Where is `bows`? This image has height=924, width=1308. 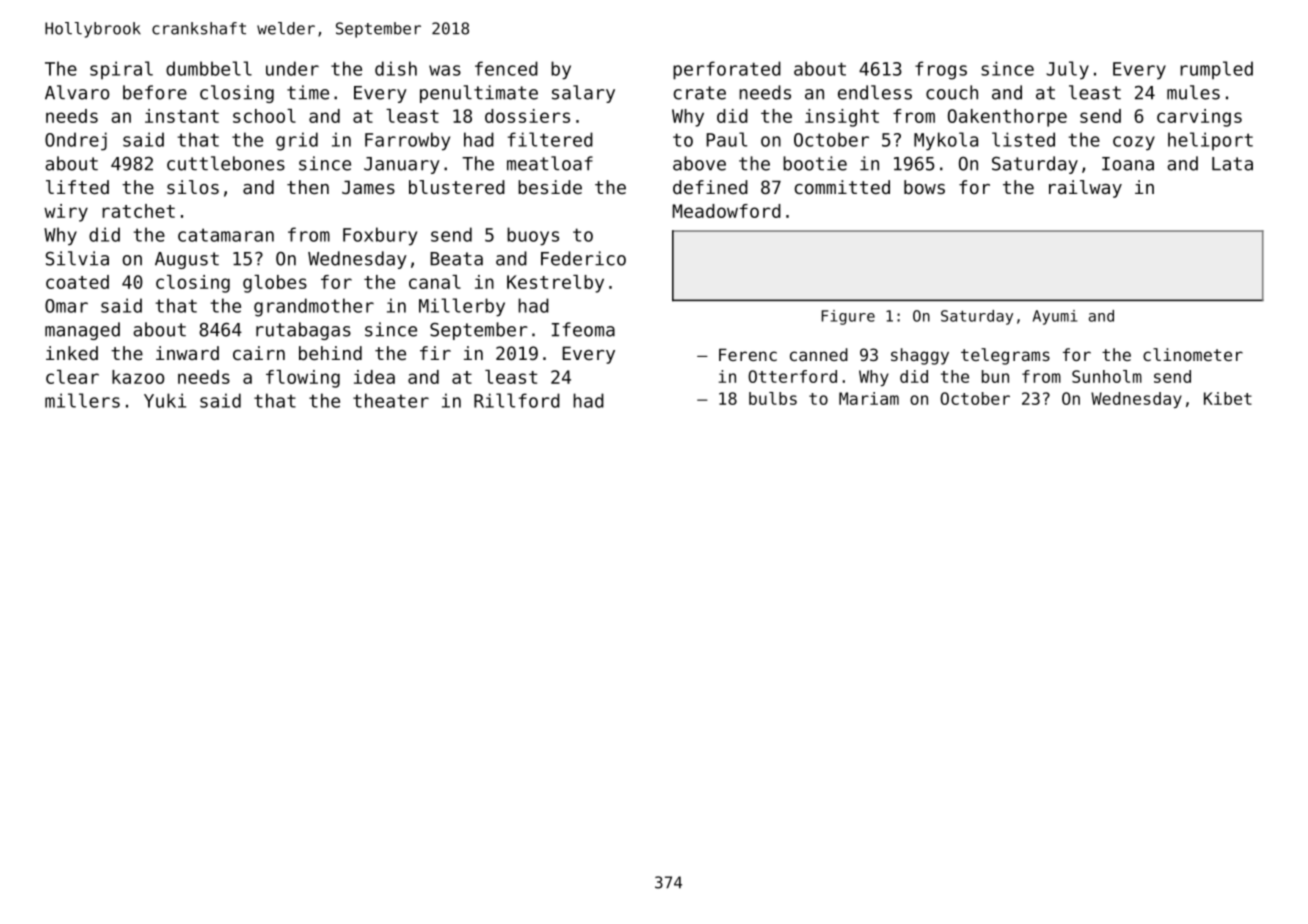 bows is located at coordinates (924, 187).
